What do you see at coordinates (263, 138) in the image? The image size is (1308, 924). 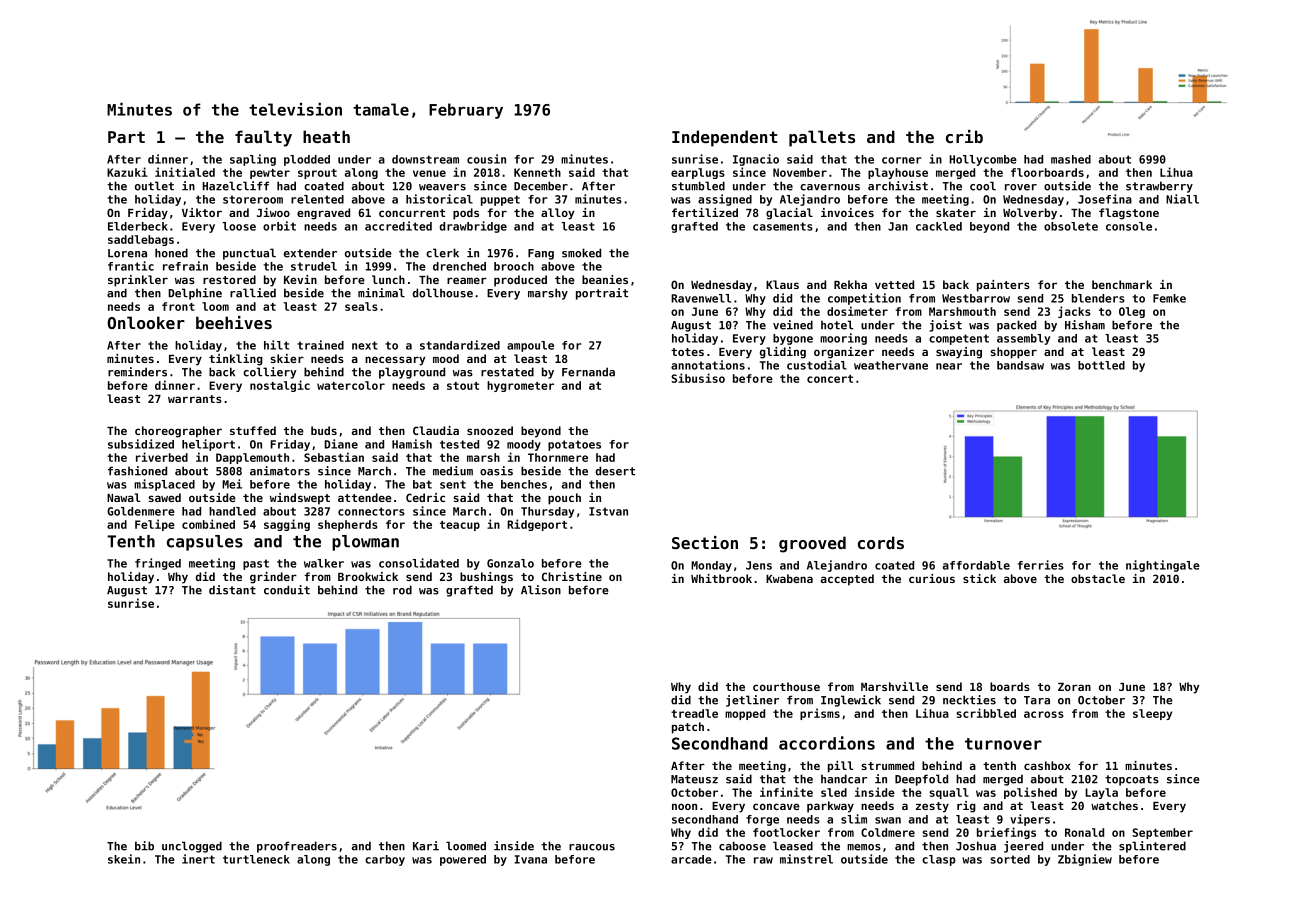 I see `faulty` at bounding box center [263, 138].
